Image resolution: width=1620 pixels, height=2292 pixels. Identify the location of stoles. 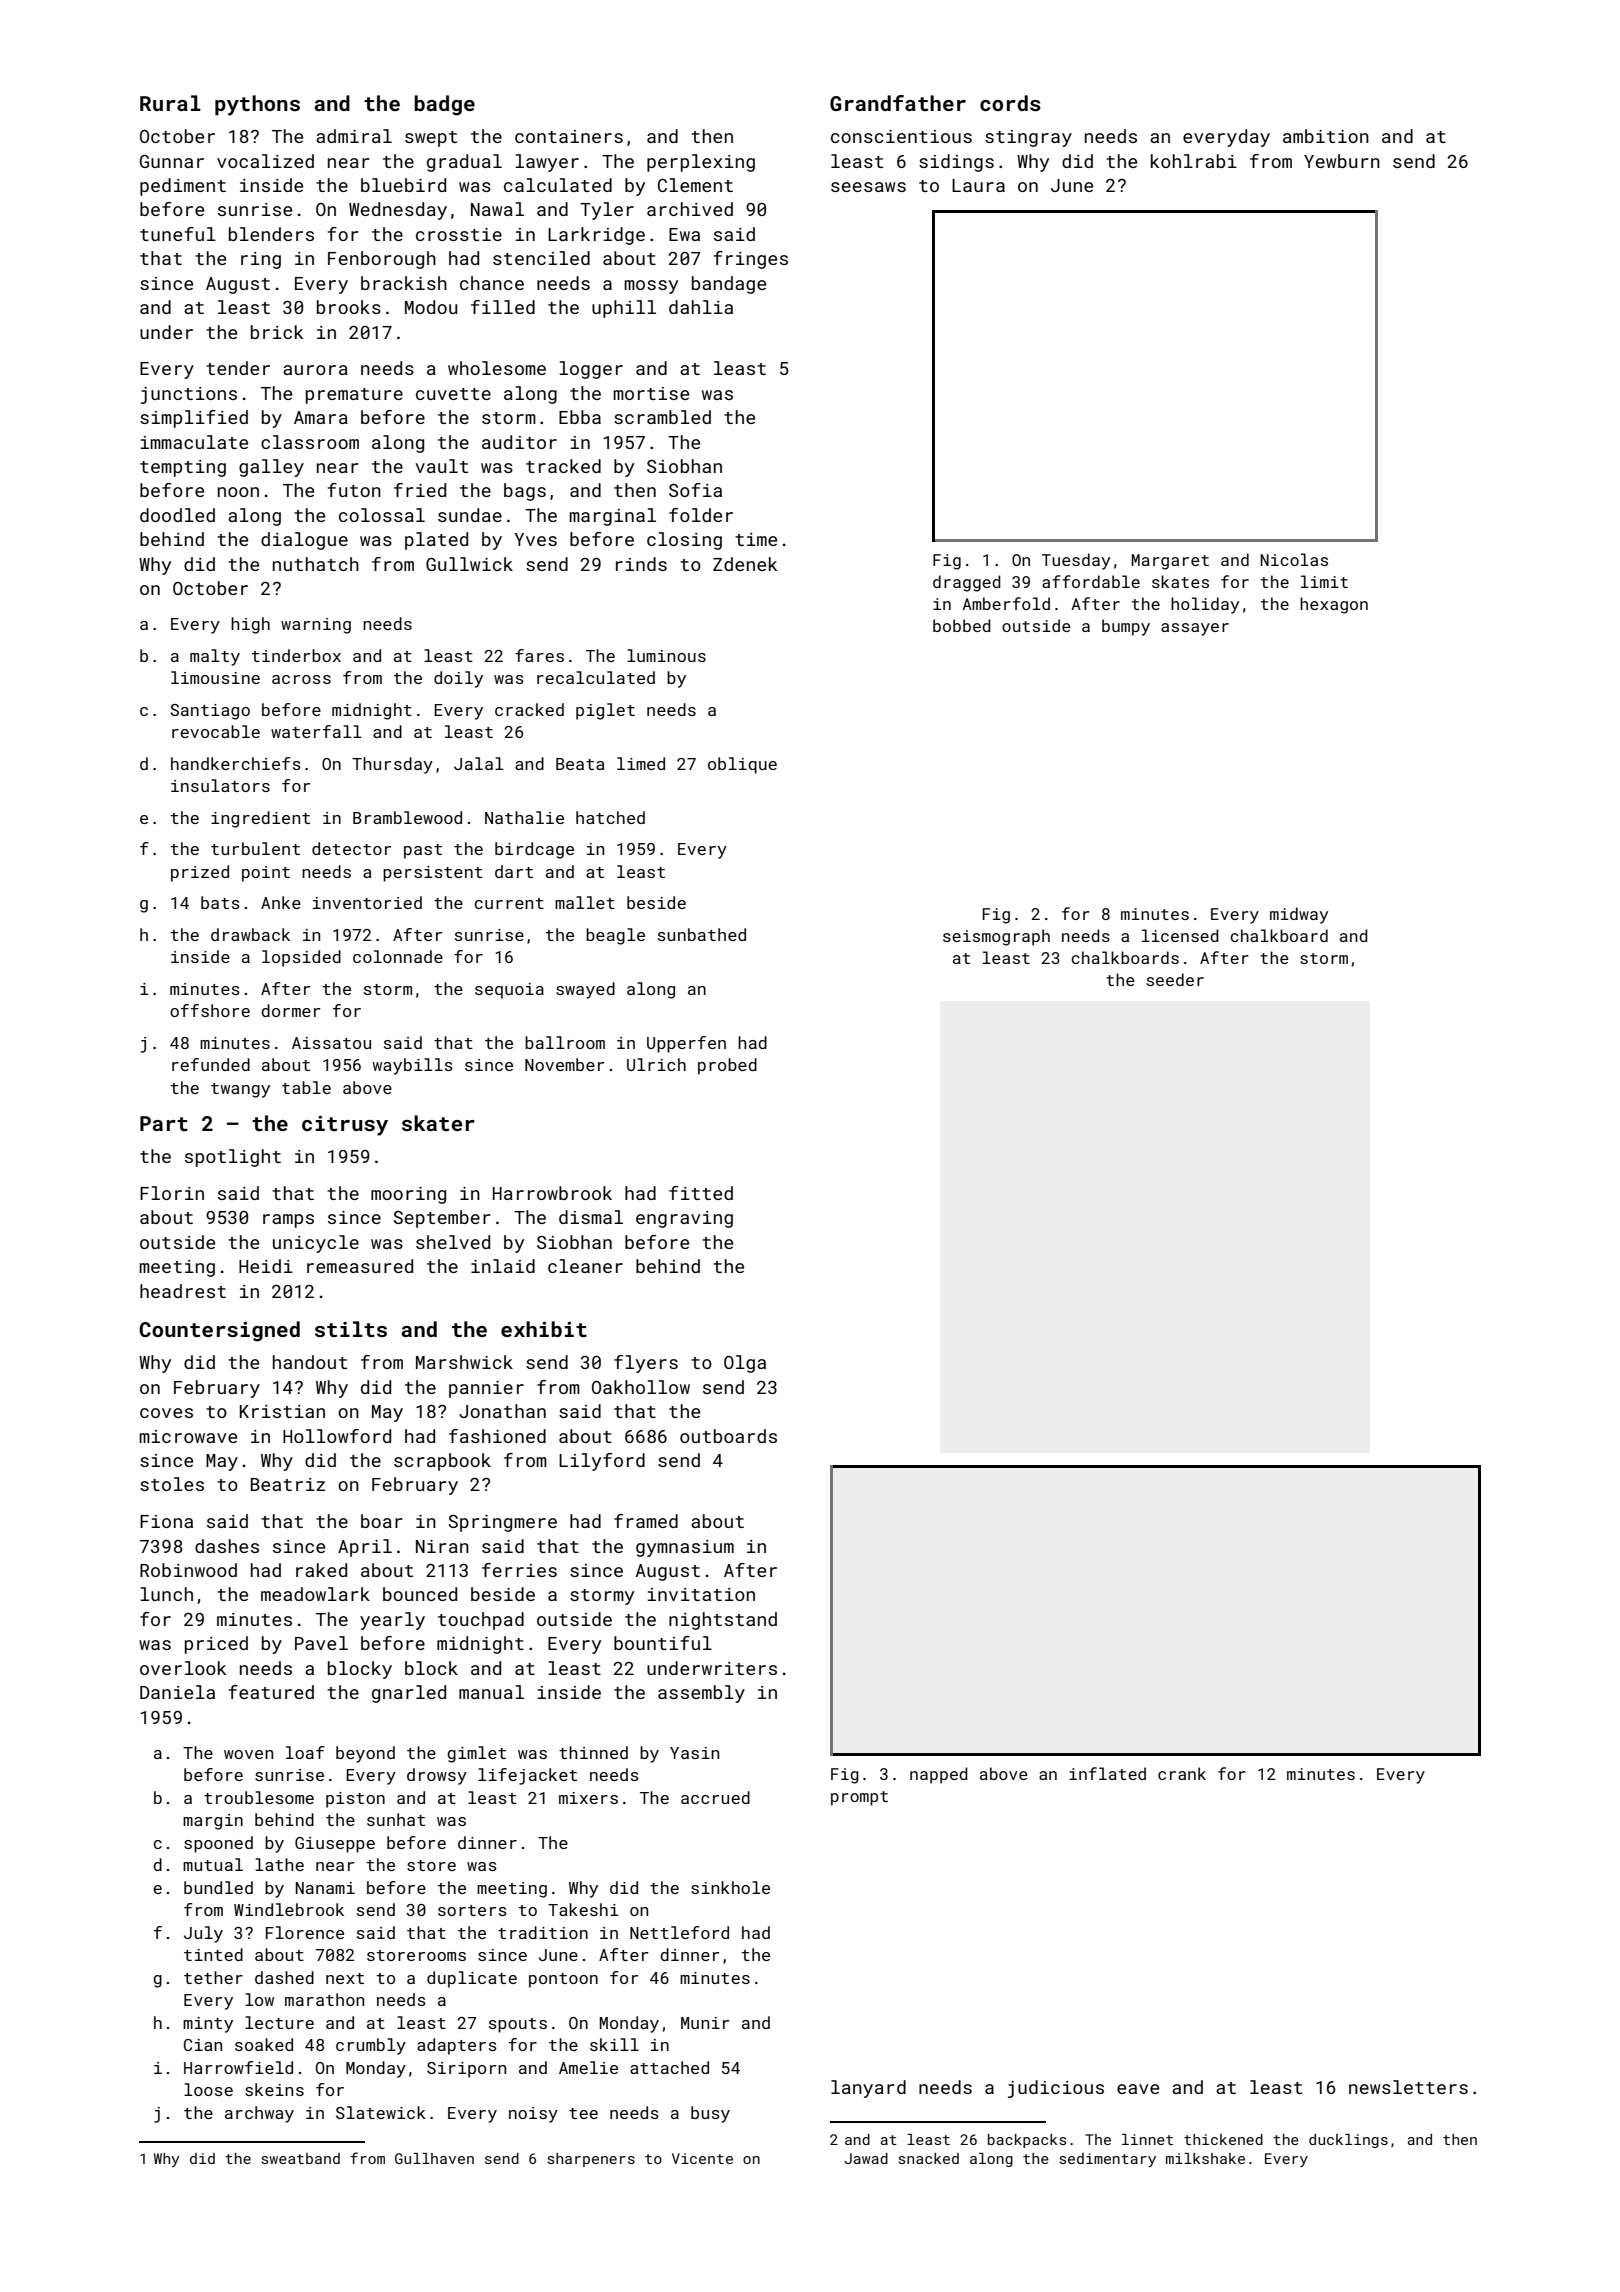
(172, 1484).
